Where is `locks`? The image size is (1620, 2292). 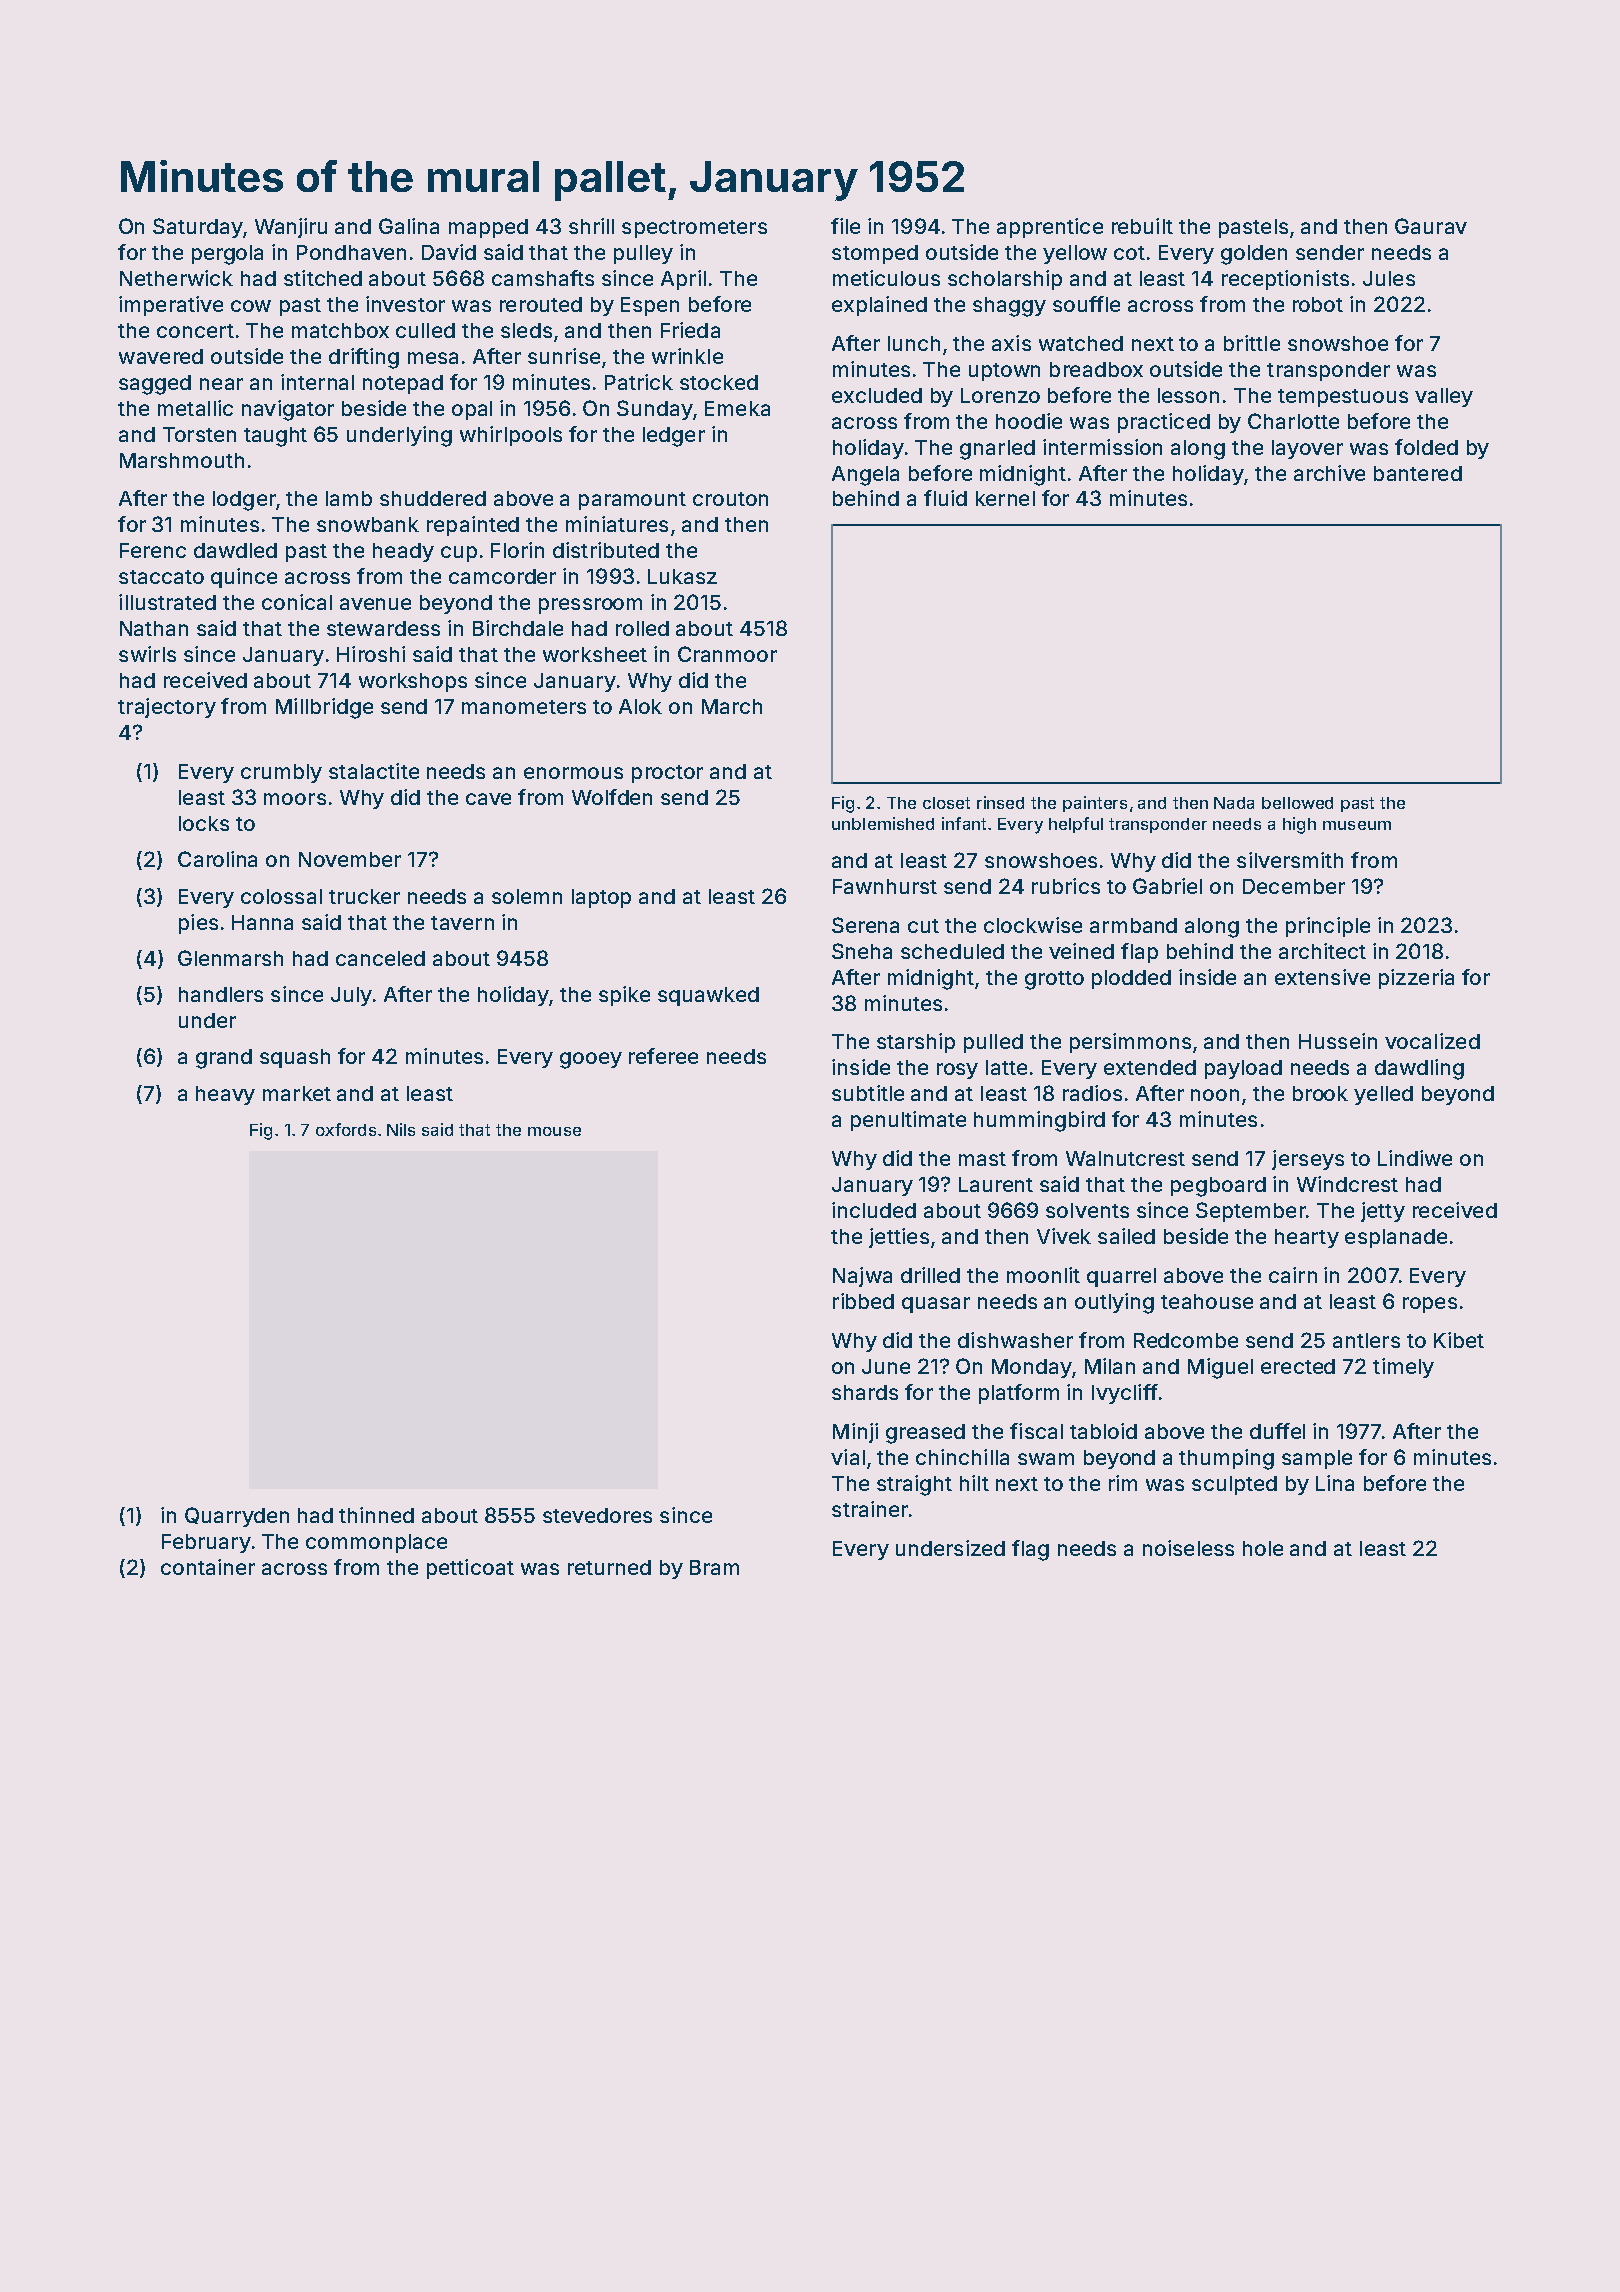 locks is located at coordinates (204, 823).
